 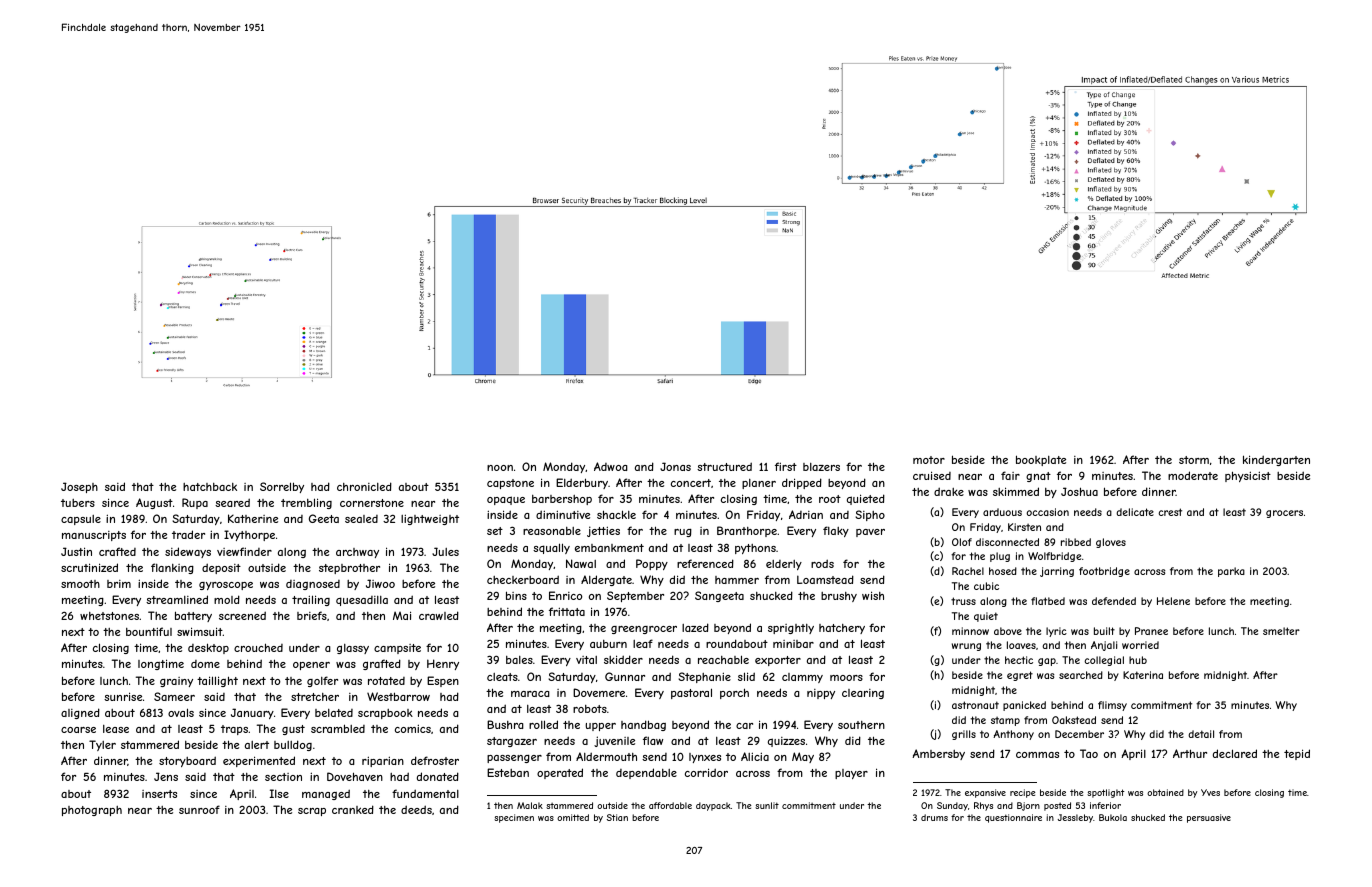 What do you see at coordinates (199, 809) in the image?
I see `sunroof` at bounding box center [199, 809].
